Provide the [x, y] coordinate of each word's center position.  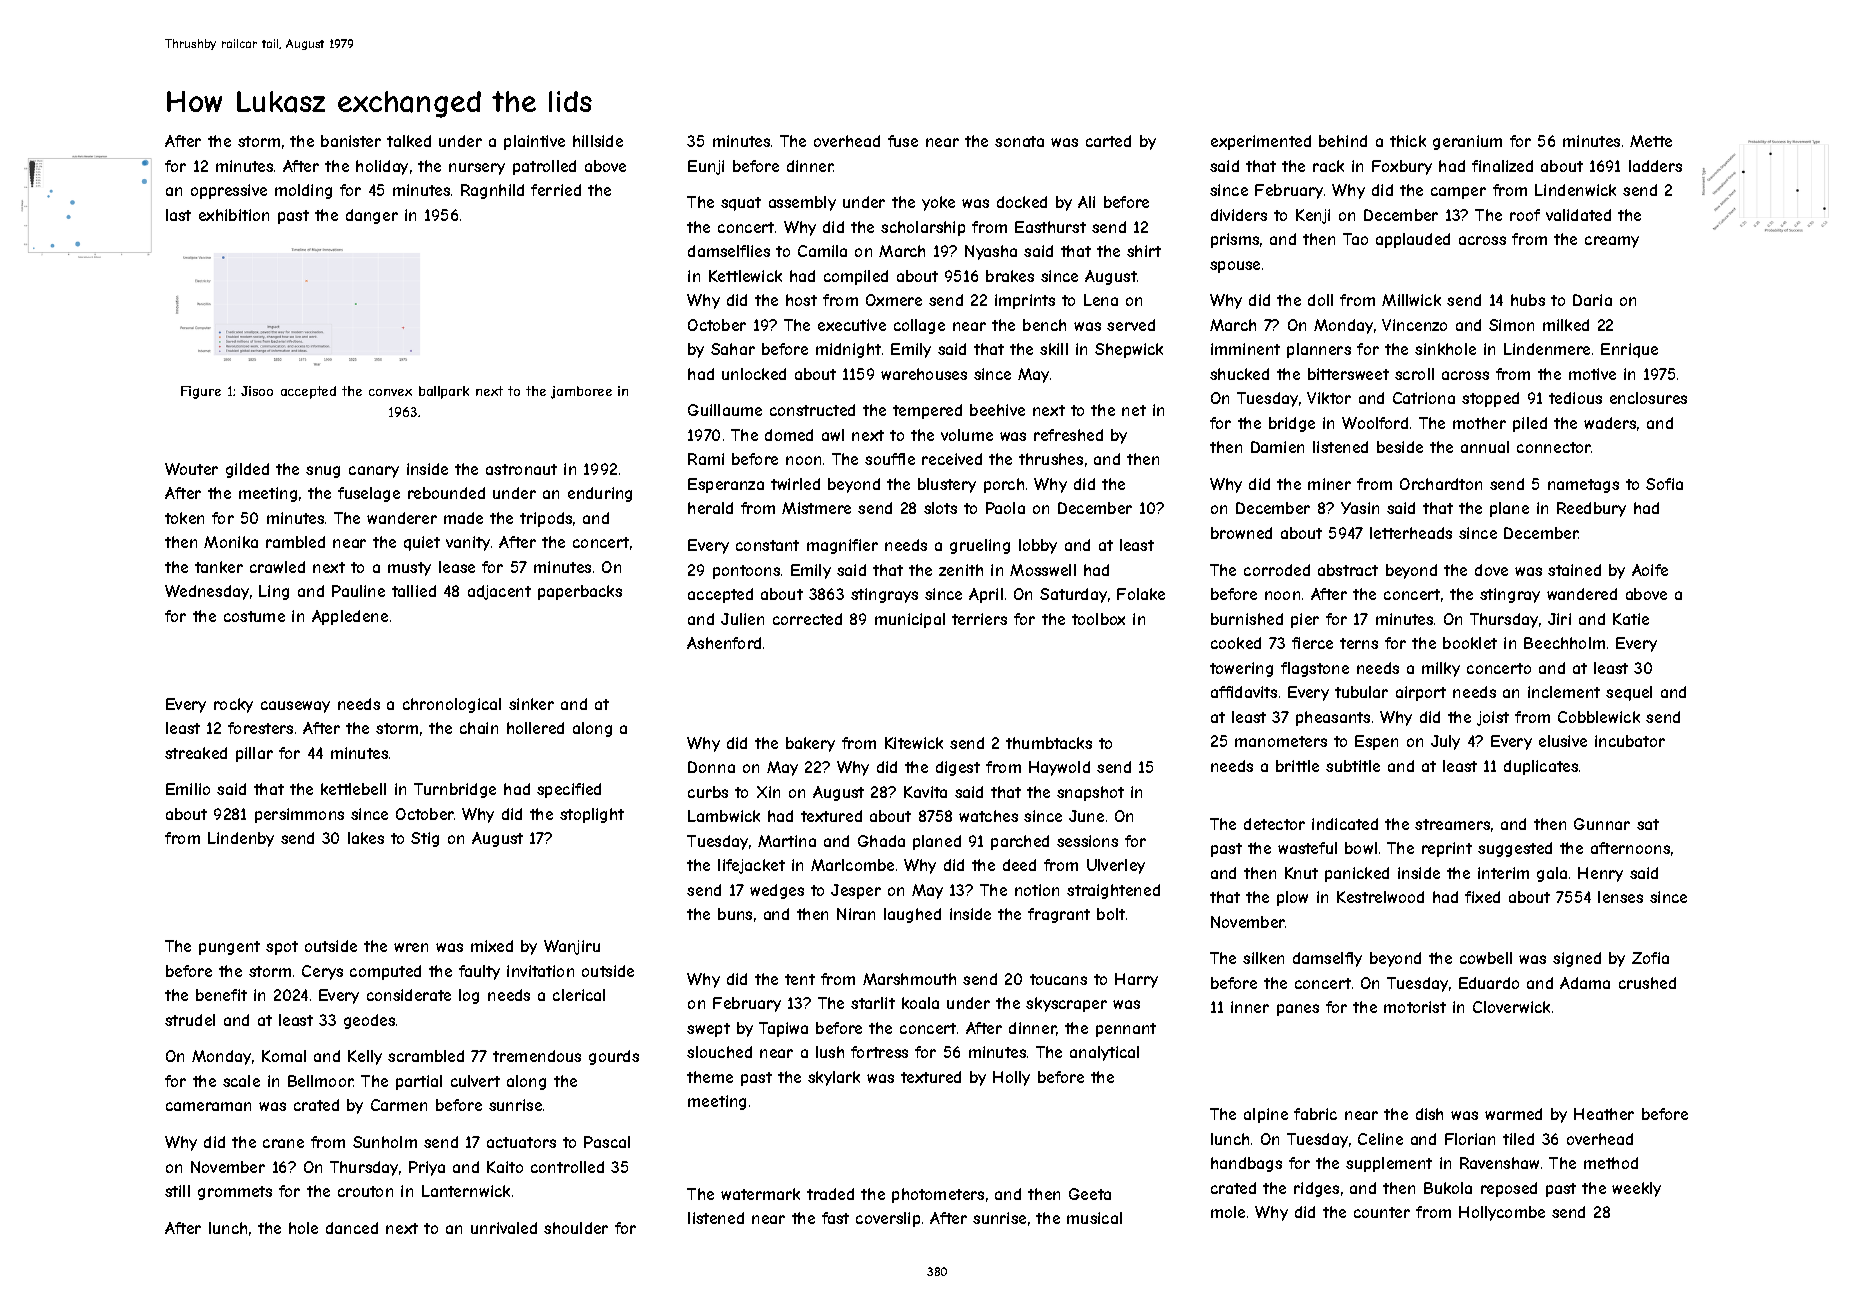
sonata [1019, 141]
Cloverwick [1511, 1007]
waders [1610, 423]
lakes [366, 838]
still [177, 1191]
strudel [190, 1020]
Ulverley [1116, 866]
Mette [1651, 141]
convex [390, 392]
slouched [719, 1052]
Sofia [1664, 484]
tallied [414, 591]
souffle [890, 459]
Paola [1005, 508]
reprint [1447, 849]
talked [409, 141]
